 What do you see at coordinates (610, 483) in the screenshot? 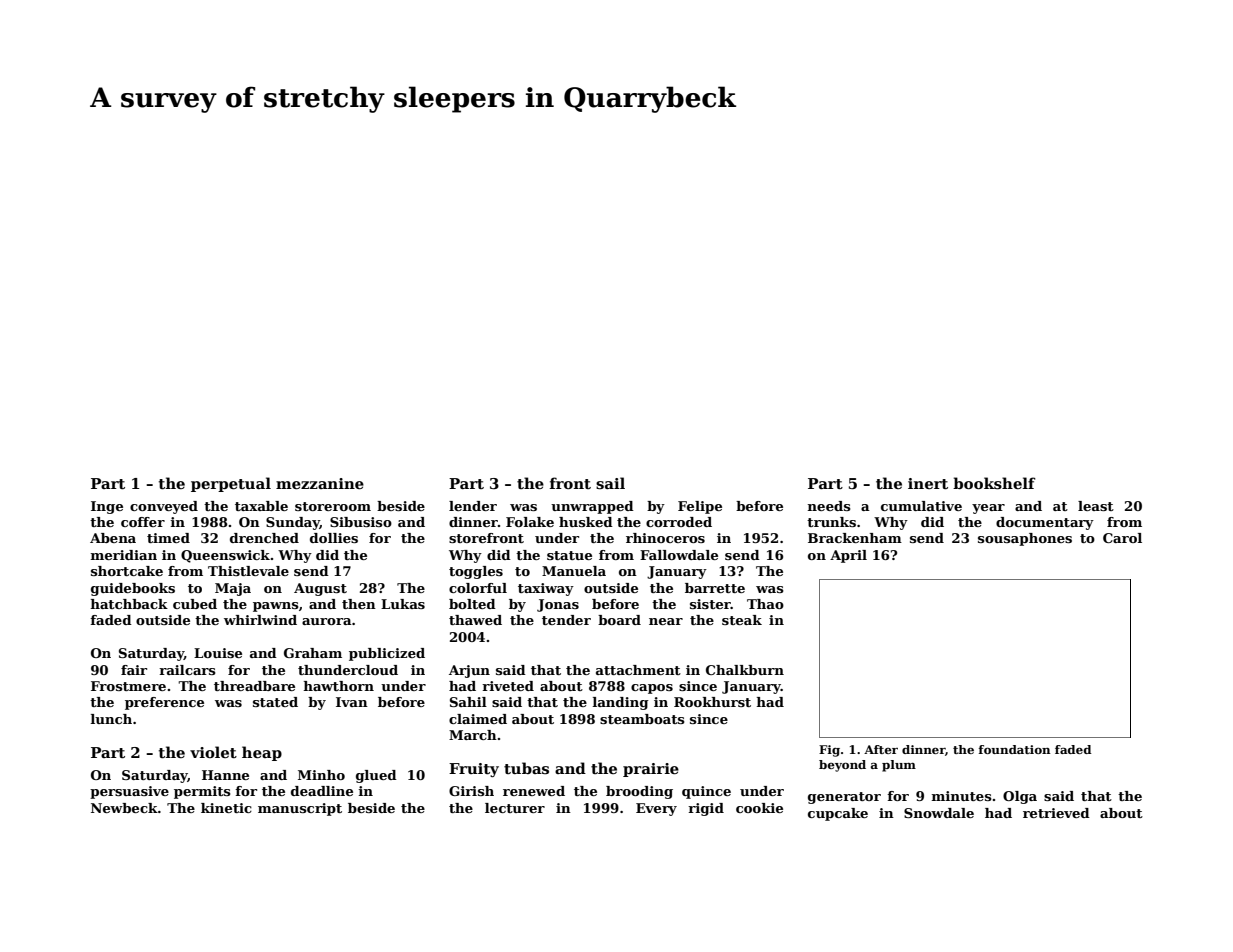
I see `sail` at bounding box center [610, 483].
